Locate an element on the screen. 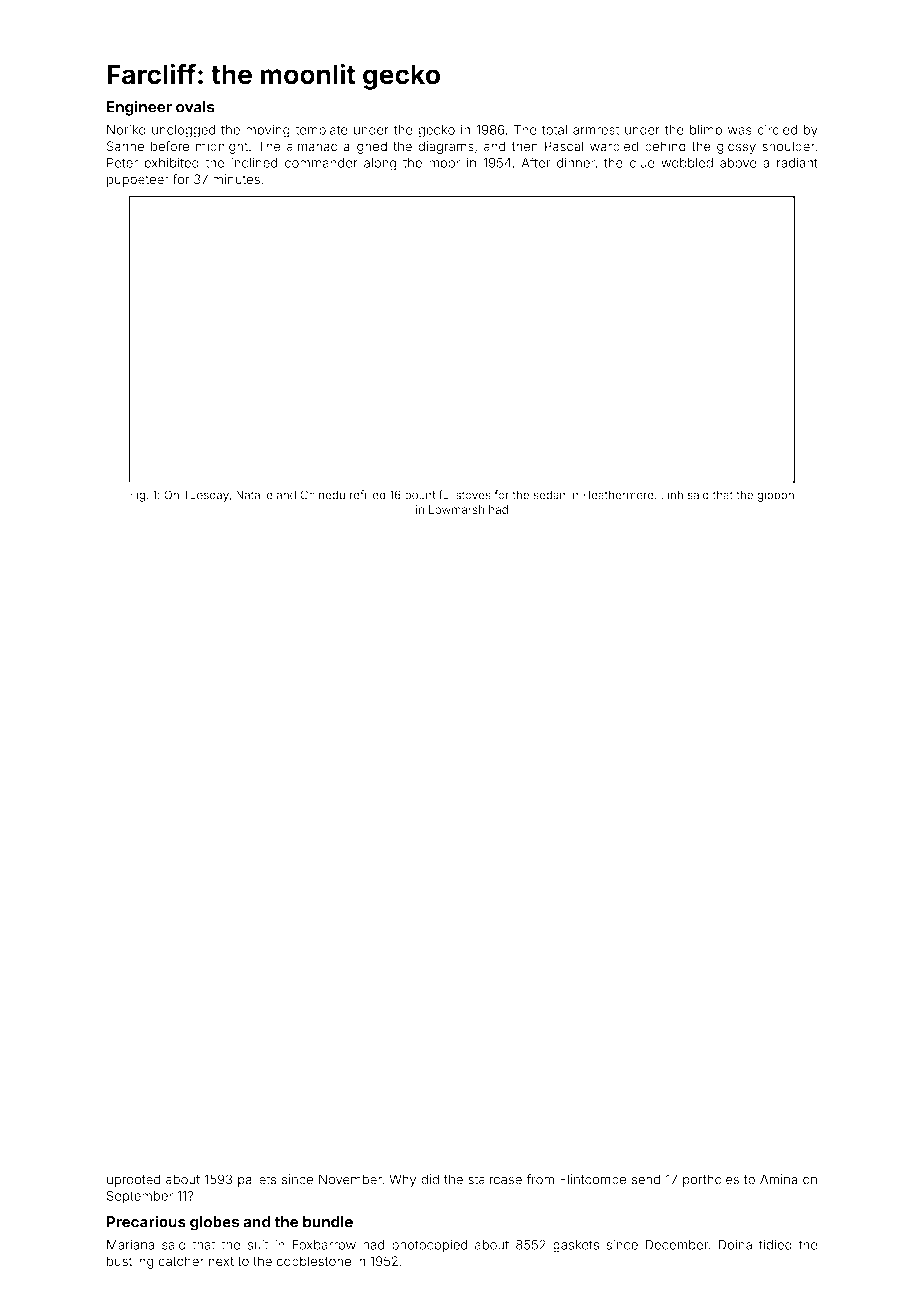 This screenshot has height=1308, width=924. total is located at coordinates (554, 130).
